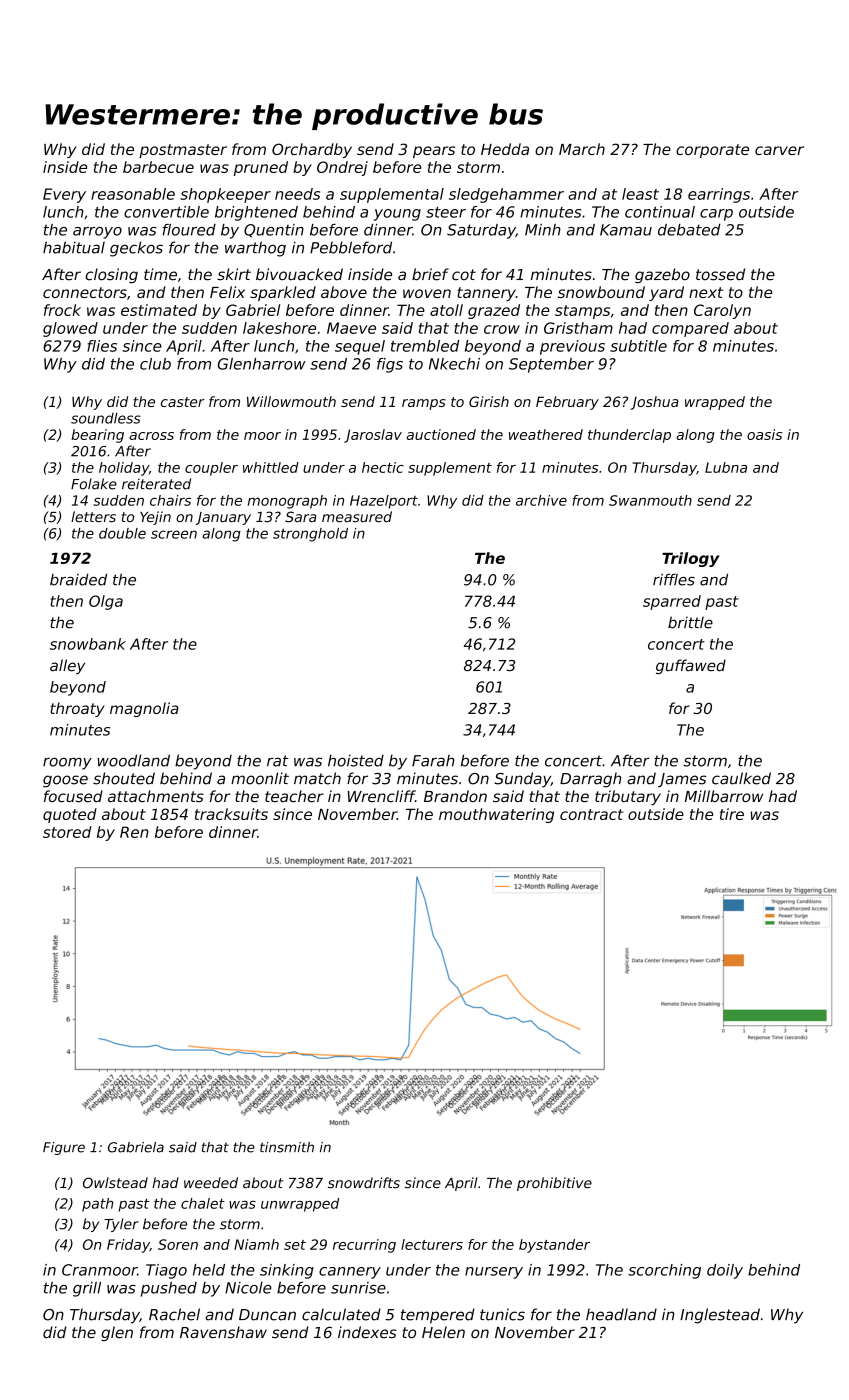 The image size is (849, 1400). I want to click on oasis, so click(764, 434).
